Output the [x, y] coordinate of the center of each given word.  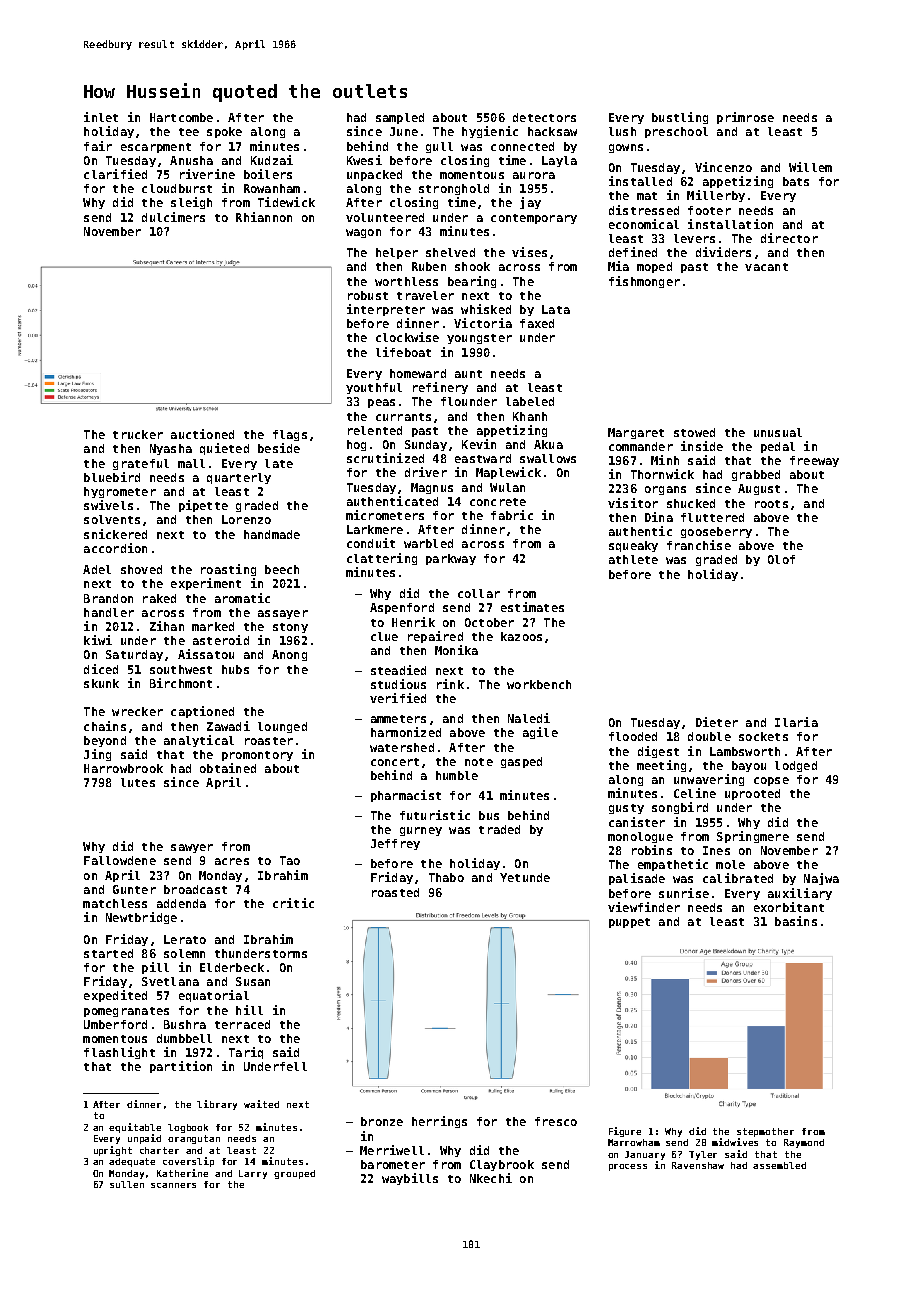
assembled [779, 1165]
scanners [173, 1185]
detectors [544, 117]
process [628, 1167]
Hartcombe [181, 117]
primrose [745, 118]
